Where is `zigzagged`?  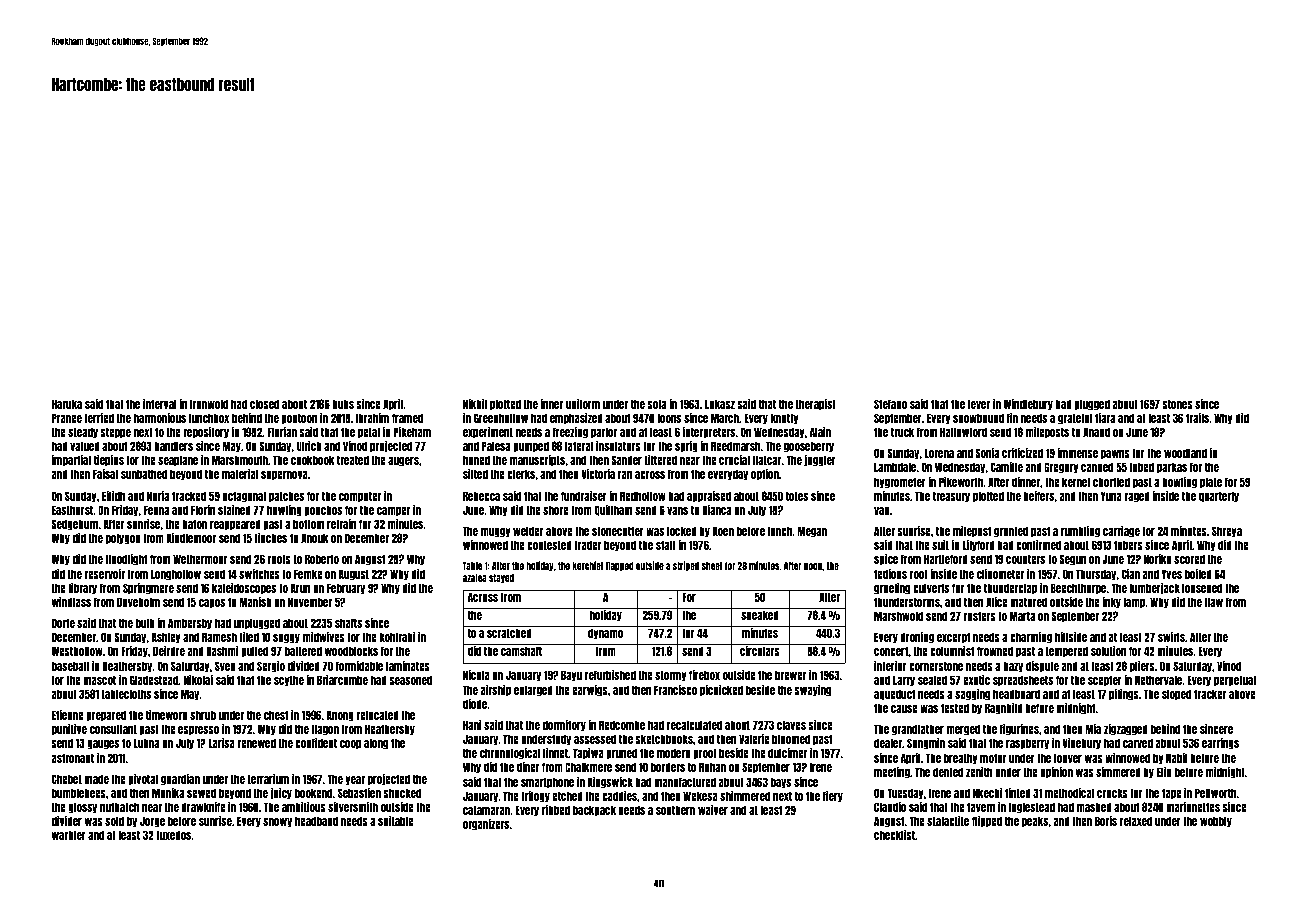 zigzagged is located at coordinates (1126, 730).
